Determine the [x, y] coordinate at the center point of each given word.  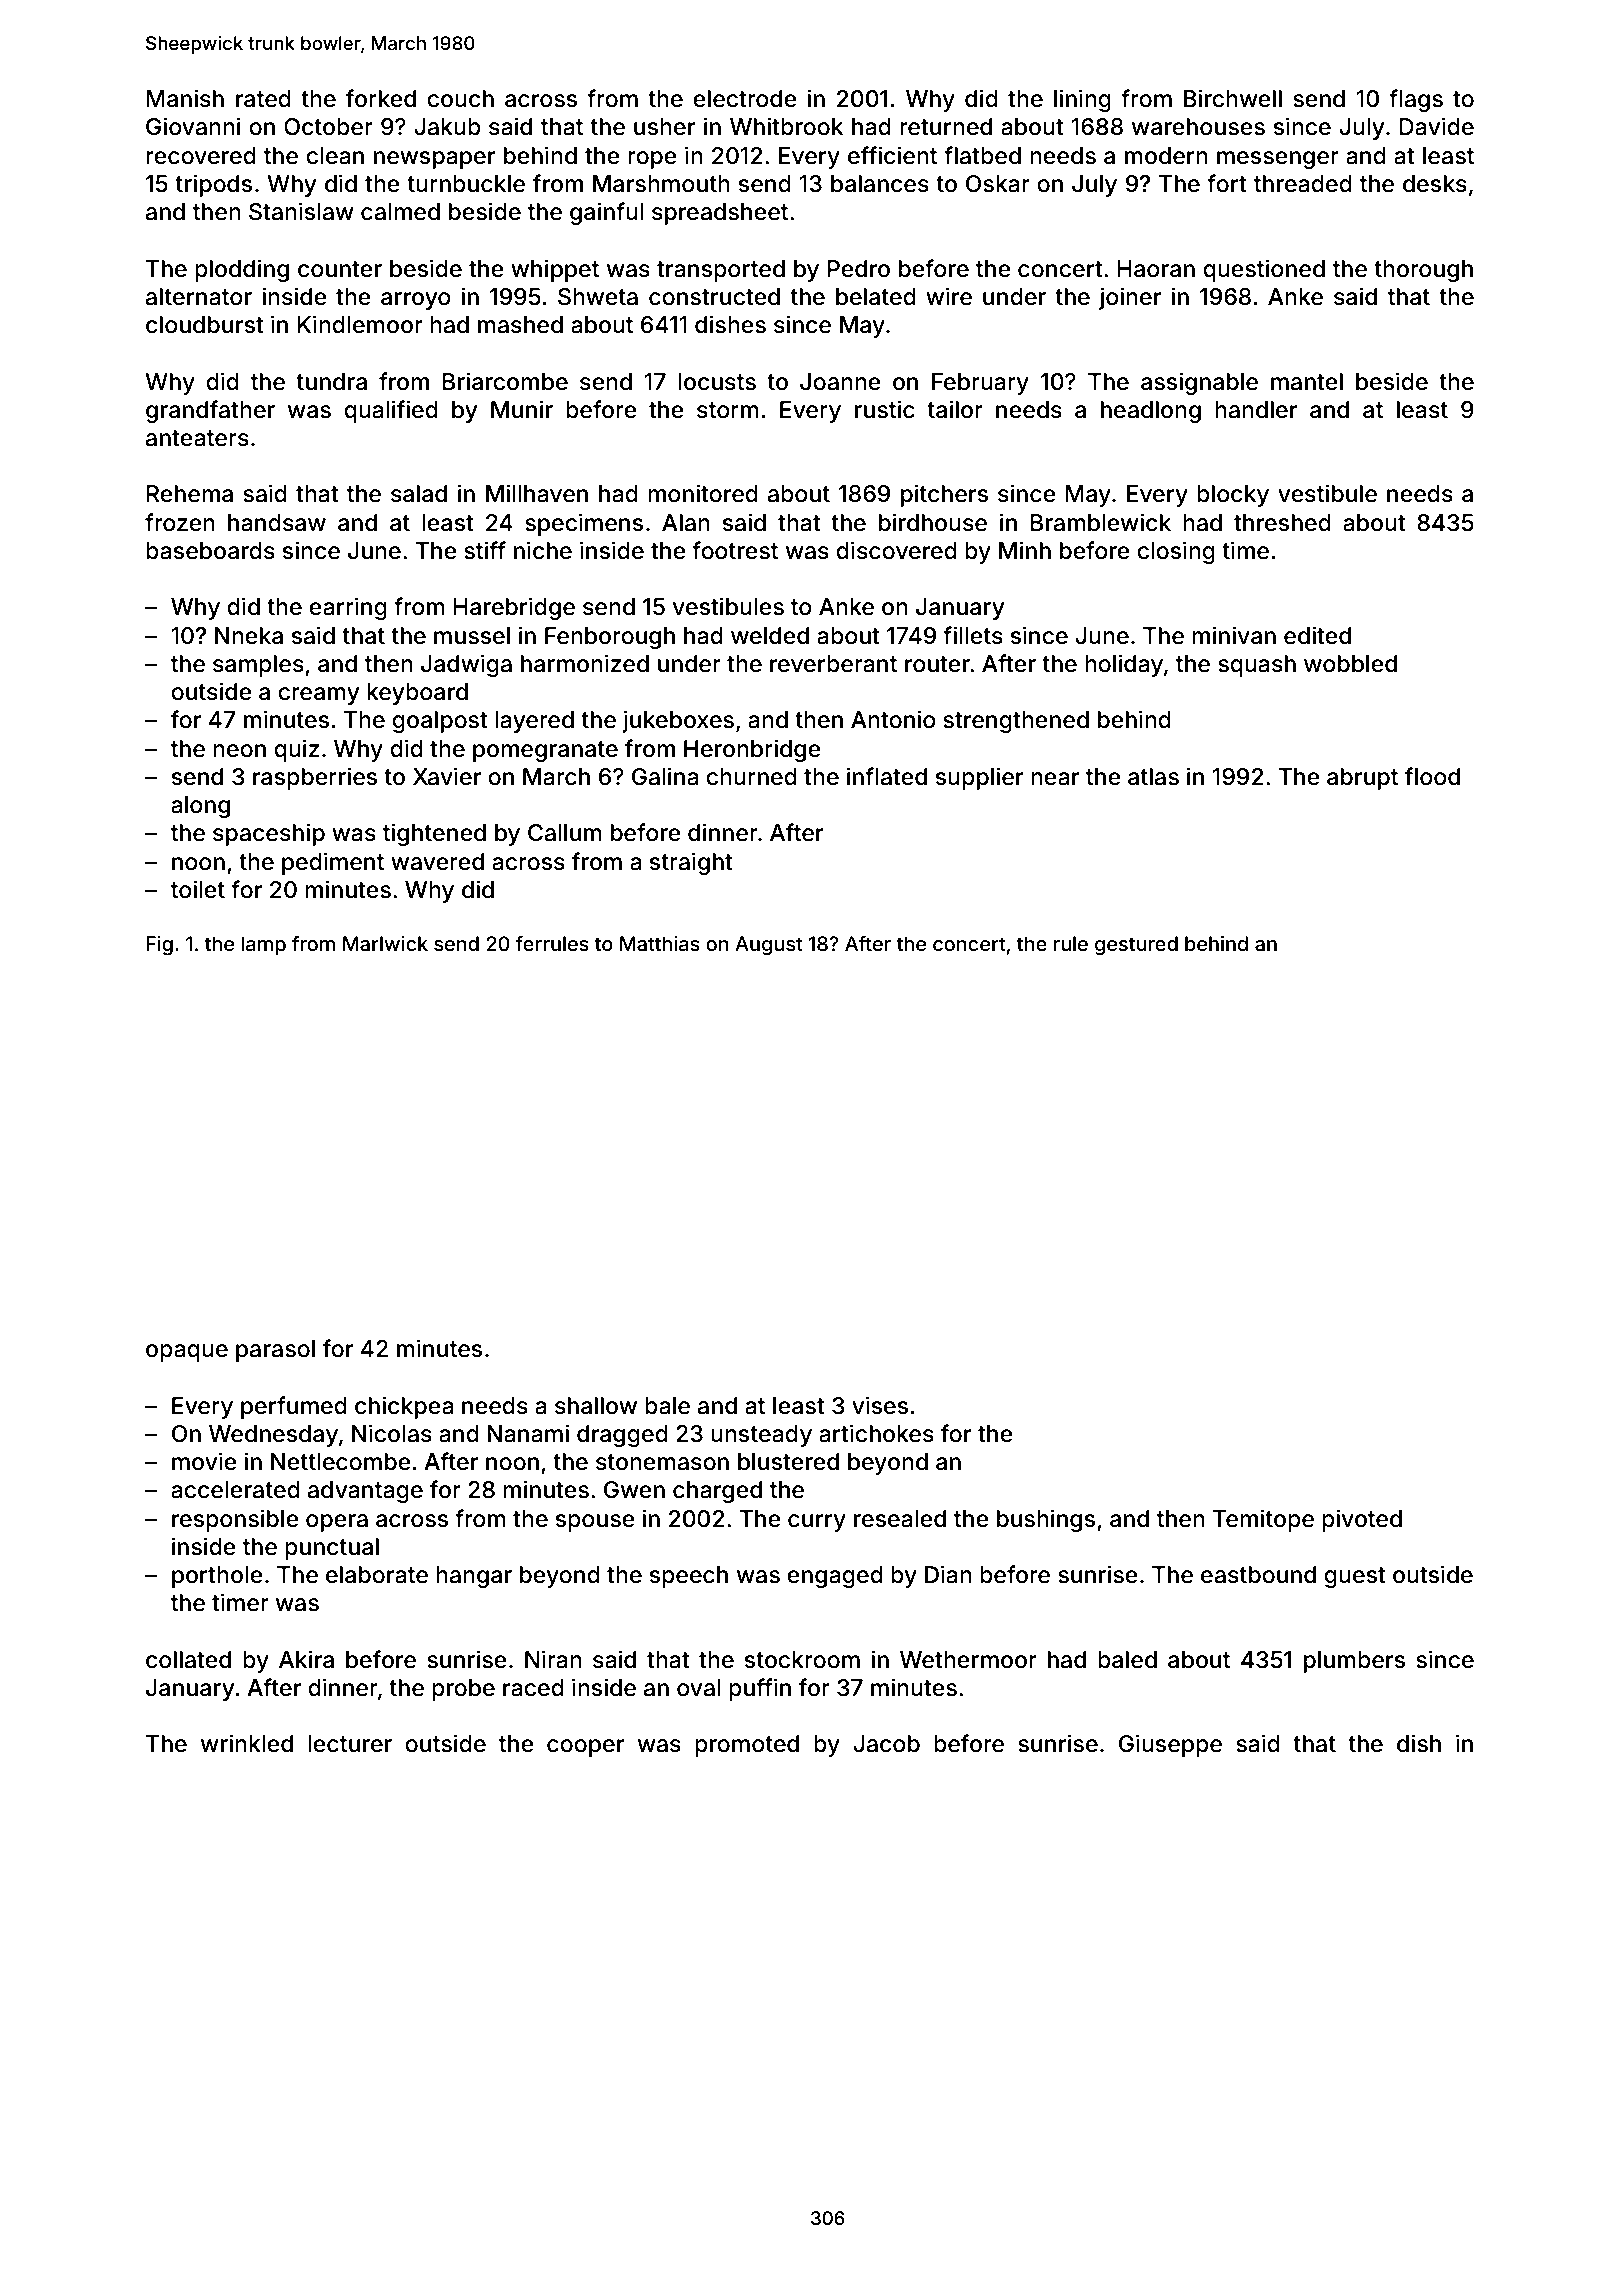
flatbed [982, 155]
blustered [788, 1462]
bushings [1046, 1520]
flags [1416, 100]
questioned [1264, 270]
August [769, 946]
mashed [520, 325]
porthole [217, 1577]
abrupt [1362, 779]
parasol [275, 1351]
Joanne [840, 382]
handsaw [277, 523]
